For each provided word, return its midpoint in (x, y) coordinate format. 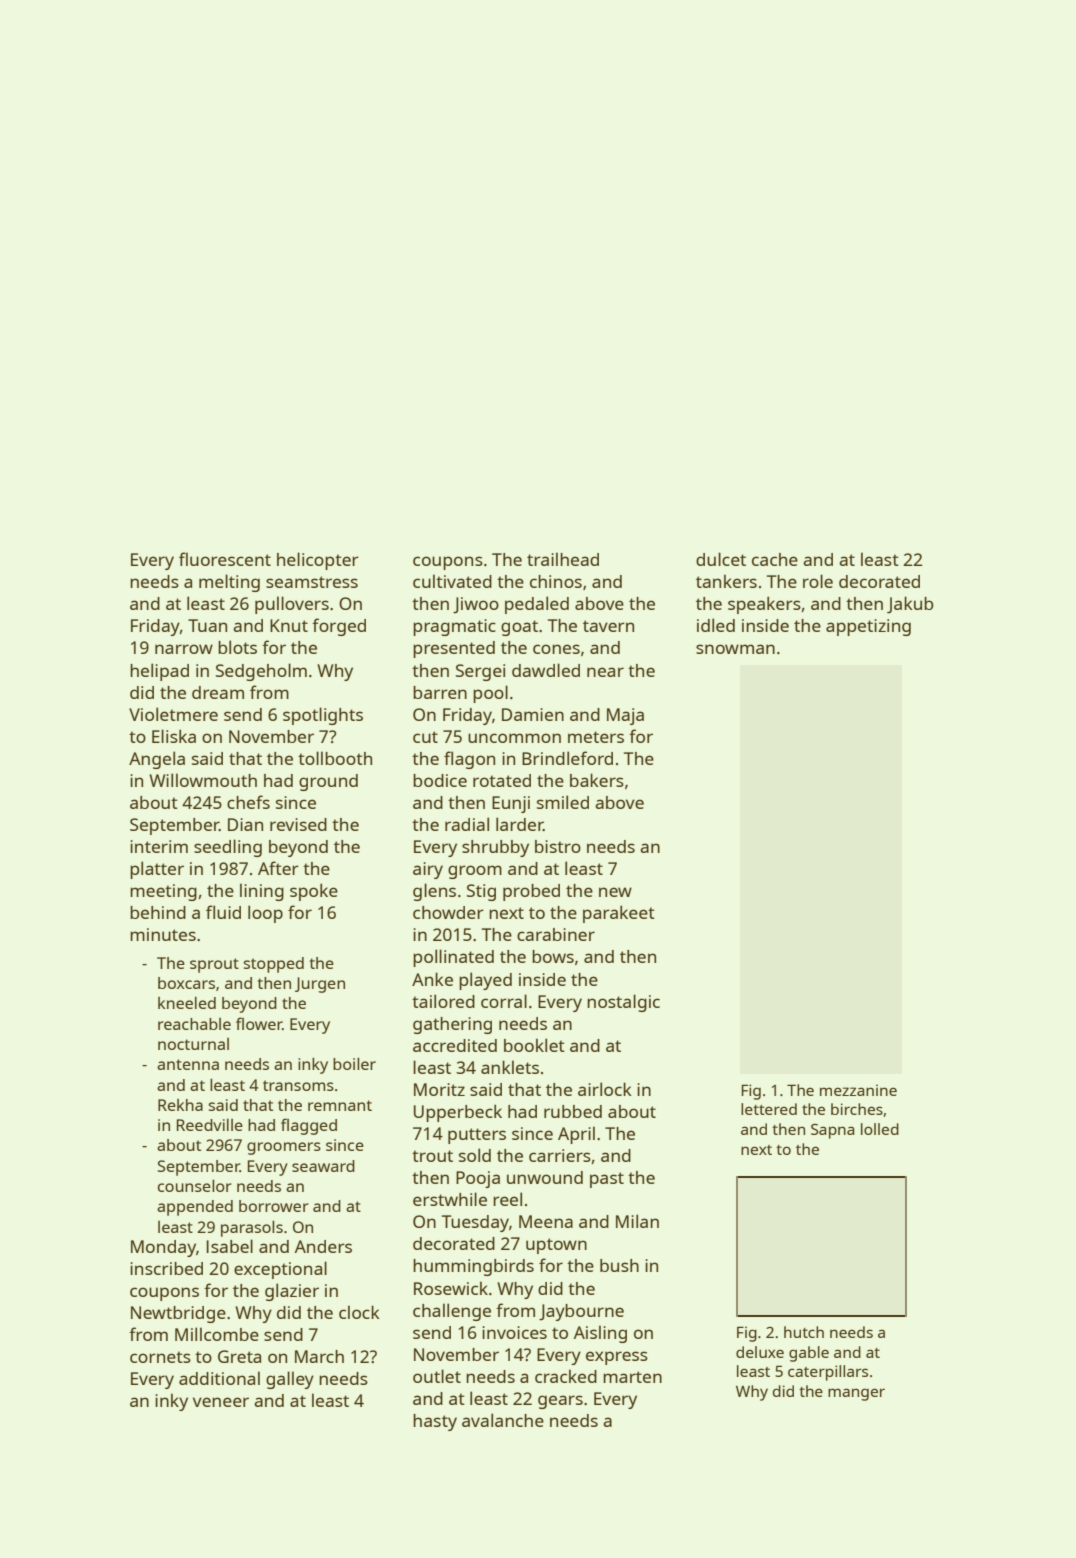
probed (531, 892)
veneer (221, 1402)
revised (298, 824)
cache (775, 559)
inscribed (166, 1268)
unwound (545, 1177)
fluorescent (225, 559)
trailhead (563, 559)
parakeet (619, 914)
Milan (637, 1221)
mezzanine (858, 1090)
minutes (163, 934)
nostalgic (623, 1003)
